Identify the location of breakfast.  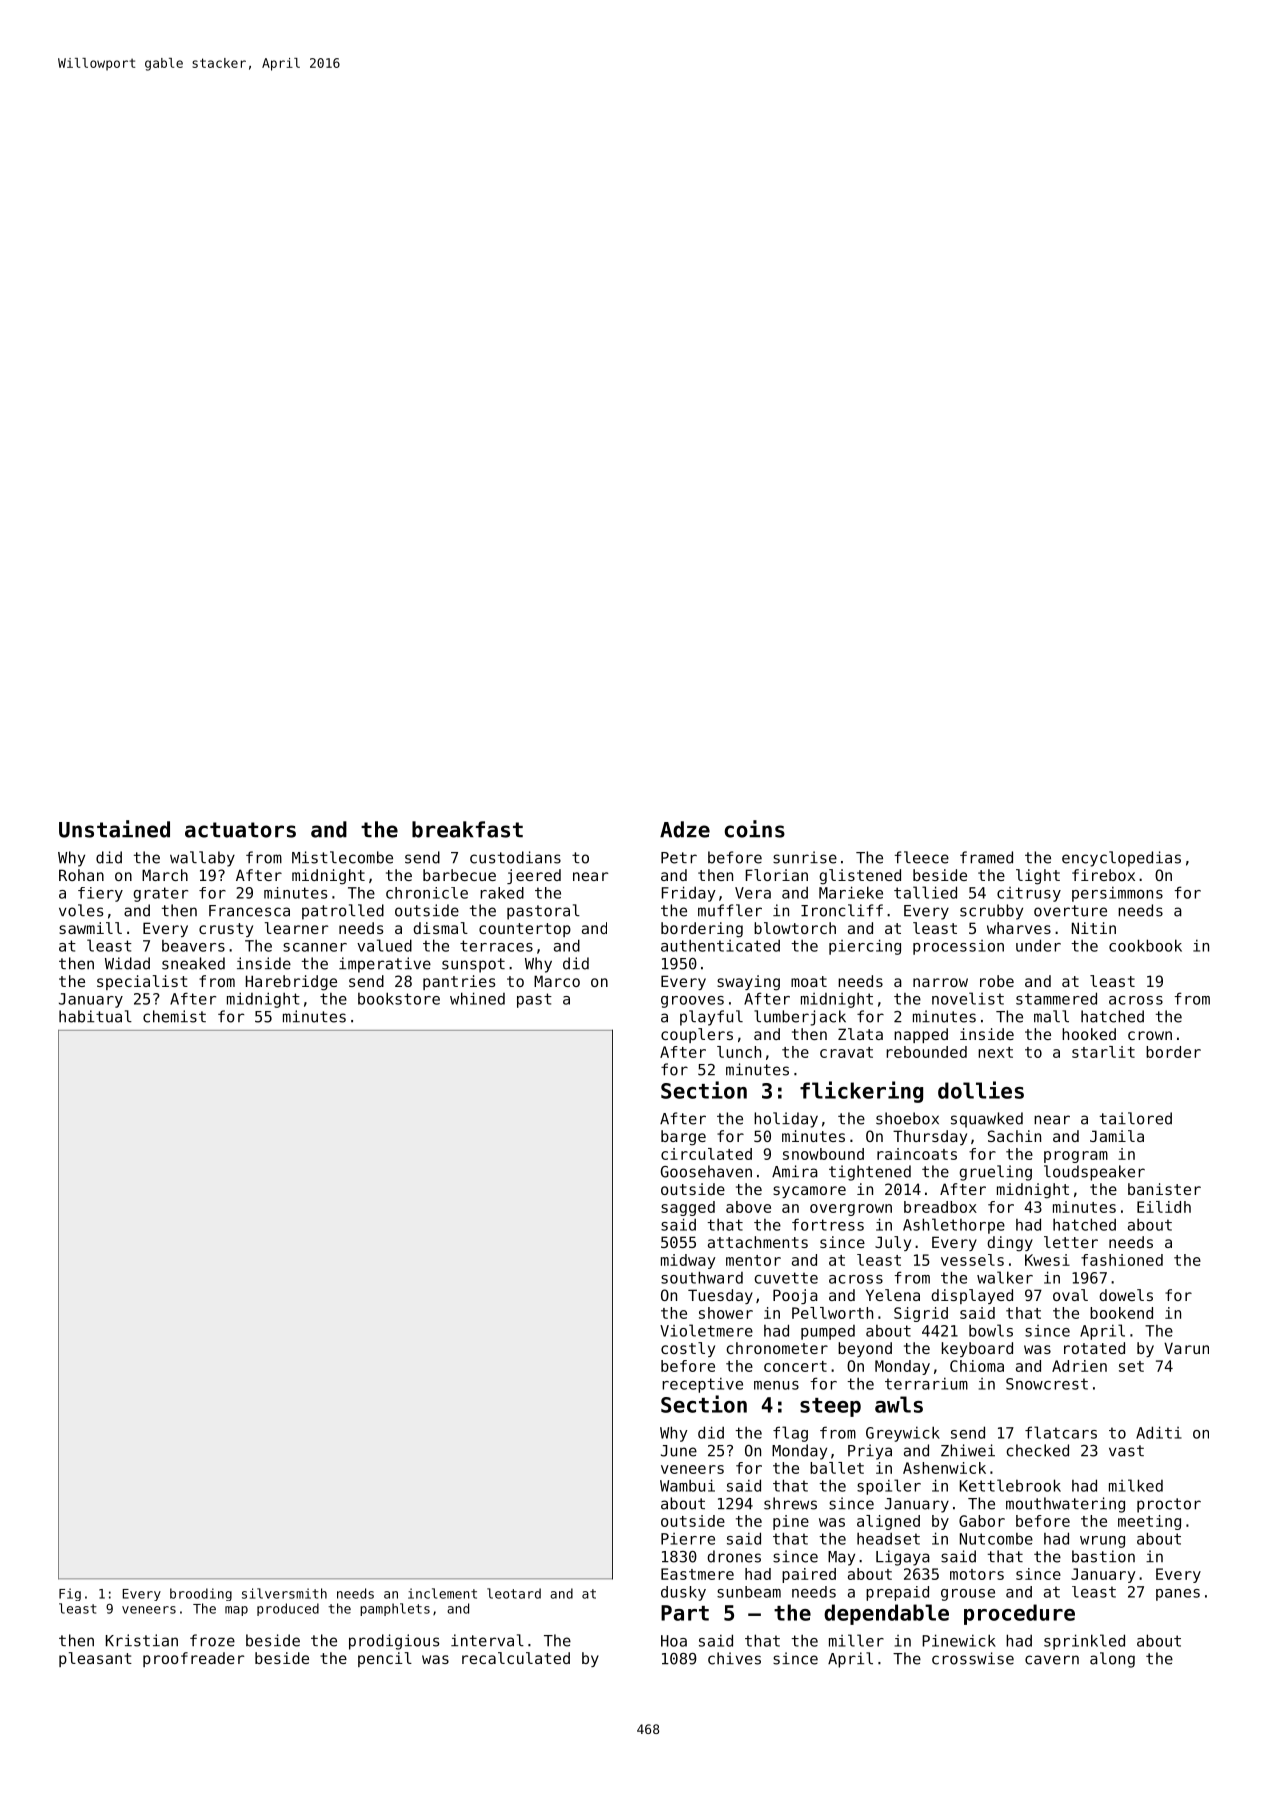
(467, 829).
